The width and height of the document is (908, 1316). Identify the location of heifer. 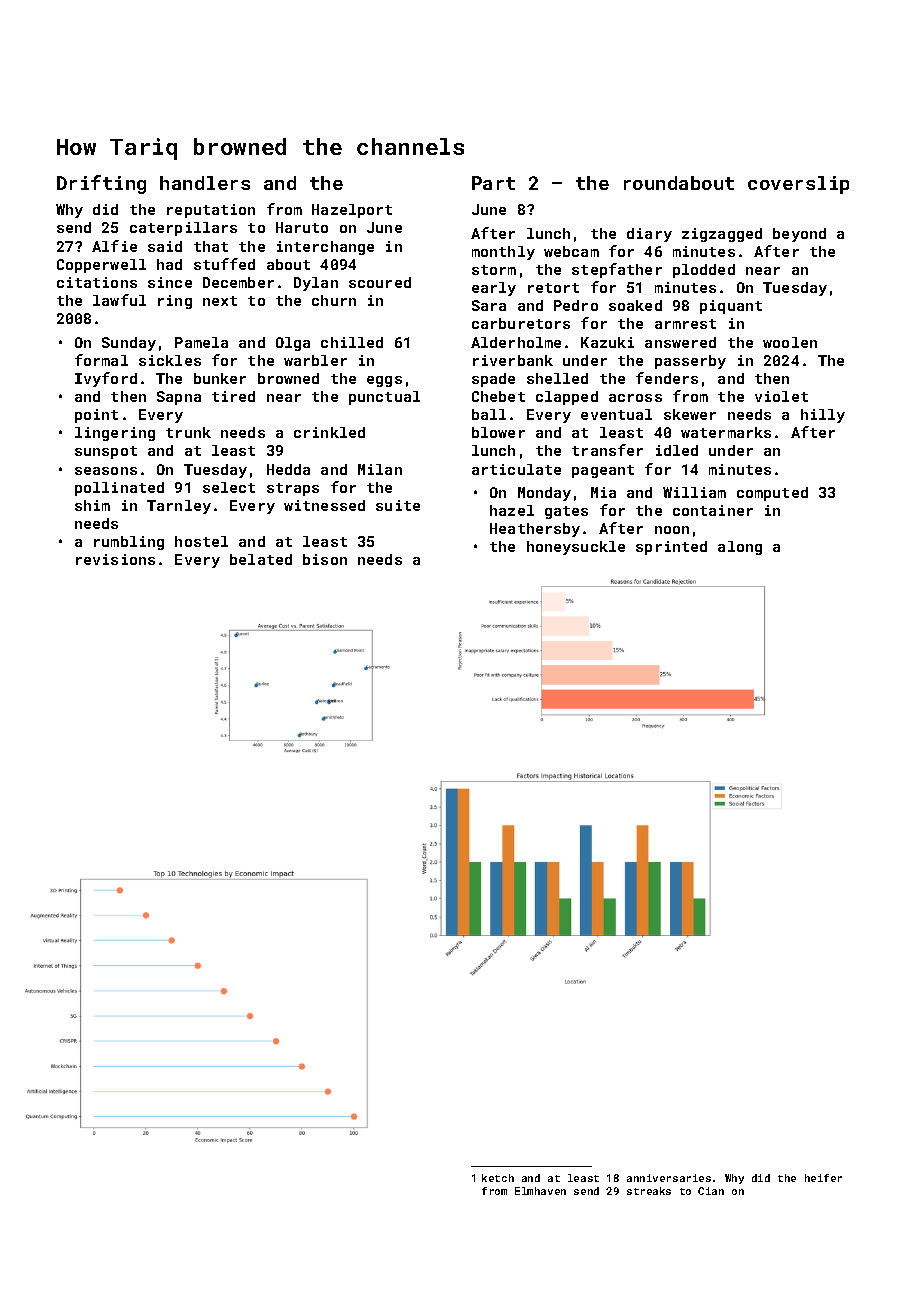
(823, 1178).
